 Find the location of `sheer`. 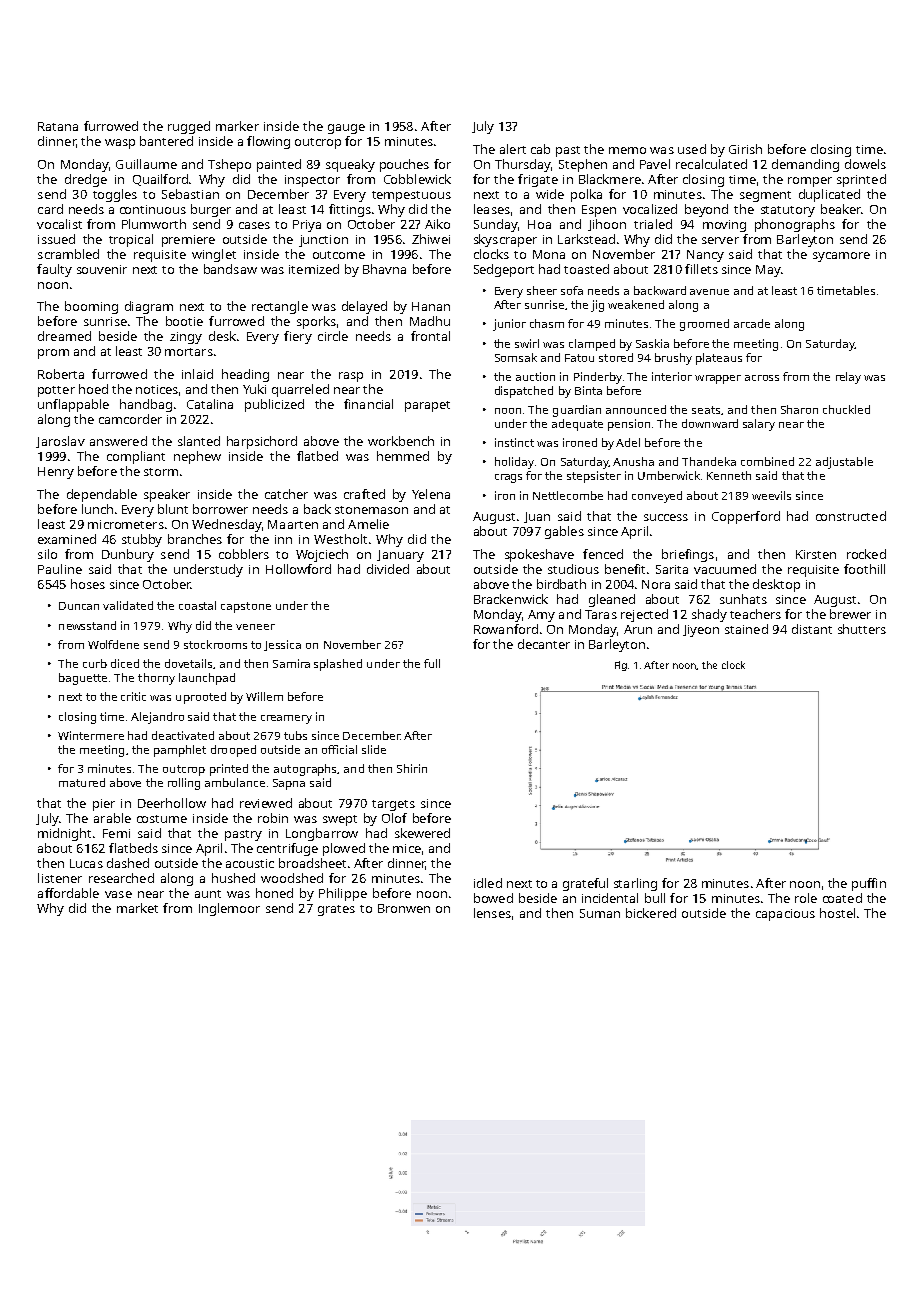

sheer is located at coordinates (542, 290).
